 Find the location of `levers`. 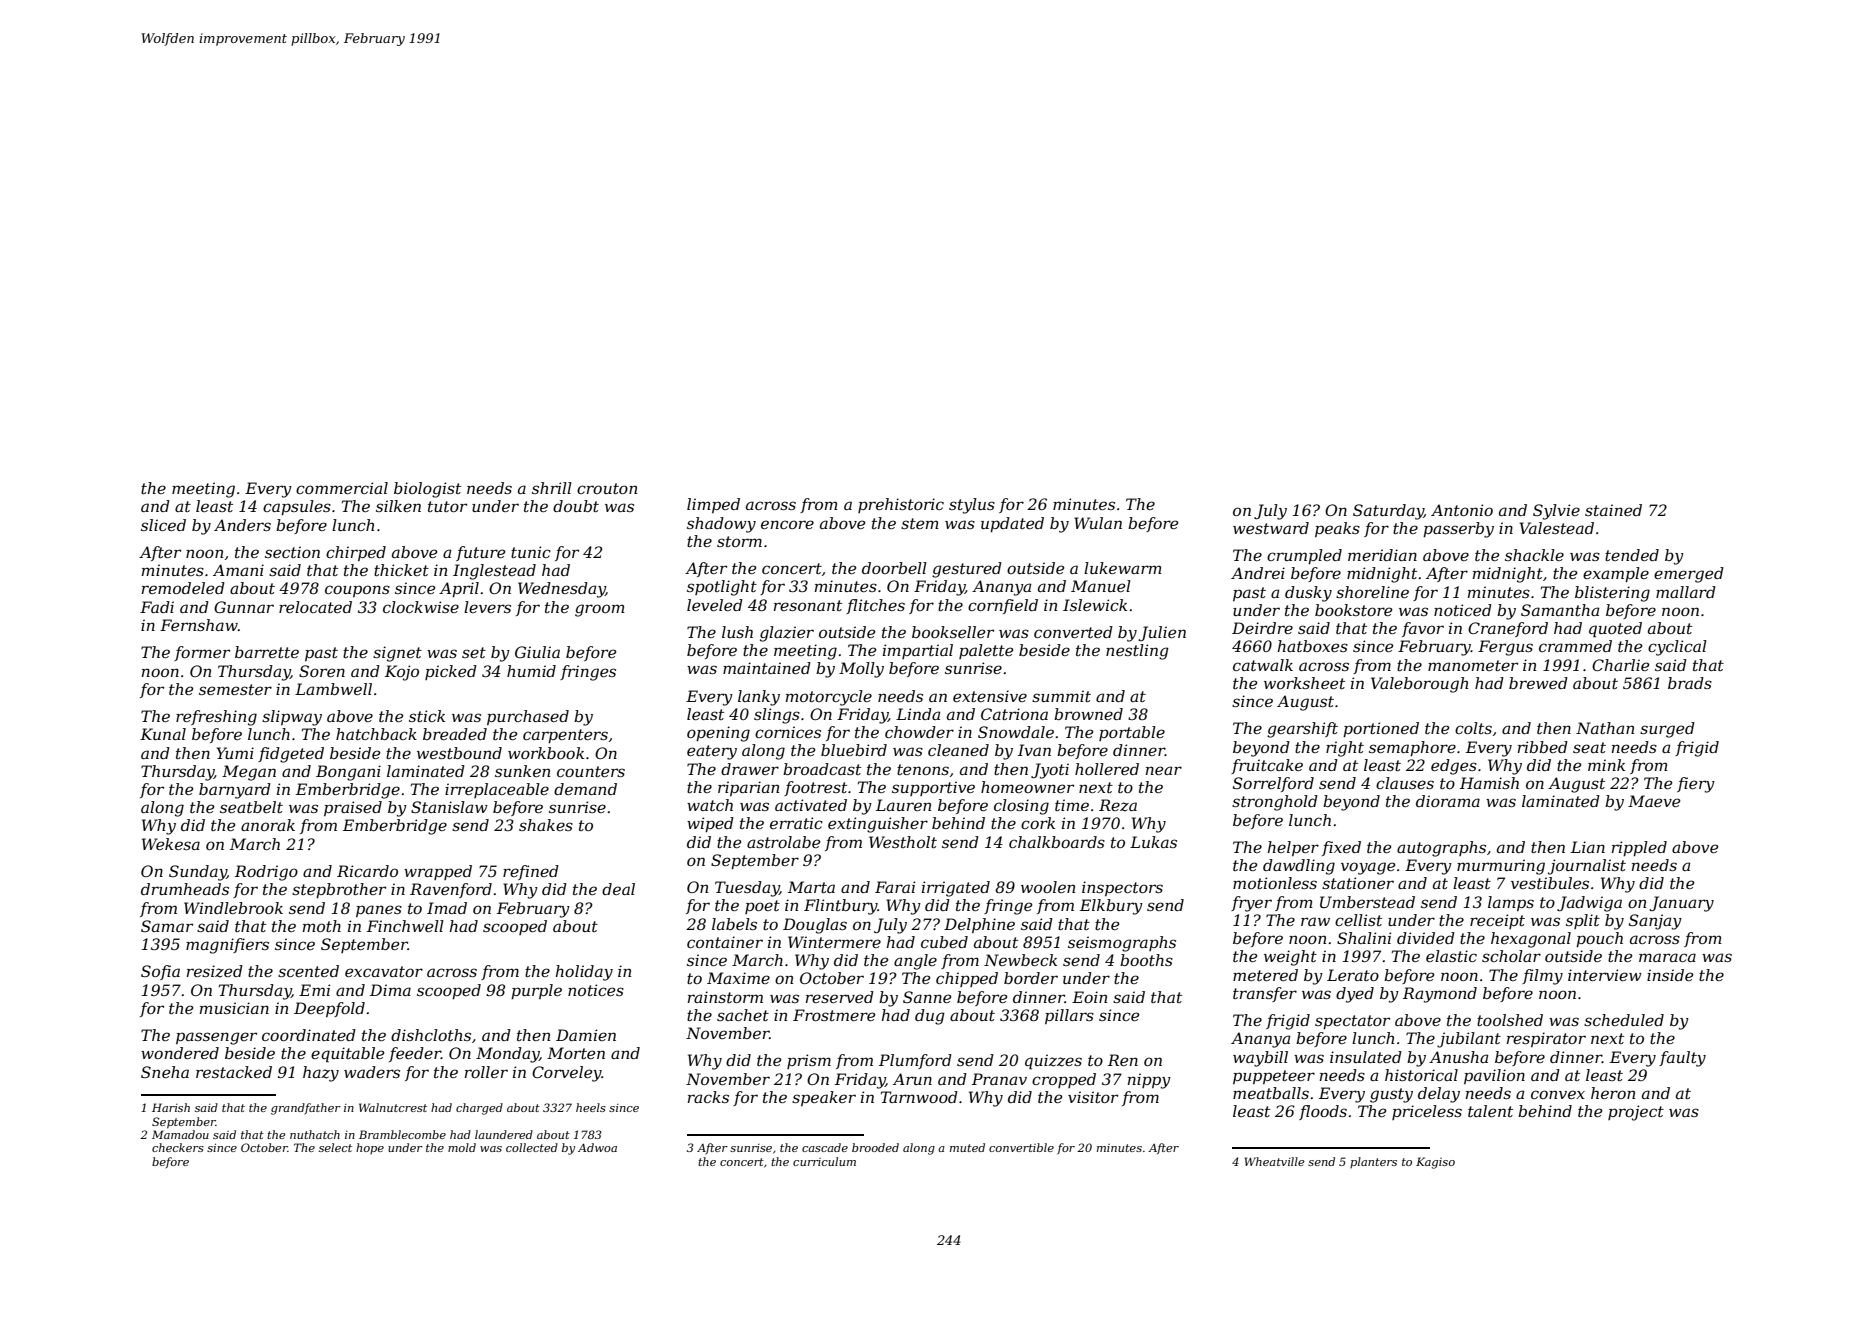

levers is located at coordinates (487, 607).
